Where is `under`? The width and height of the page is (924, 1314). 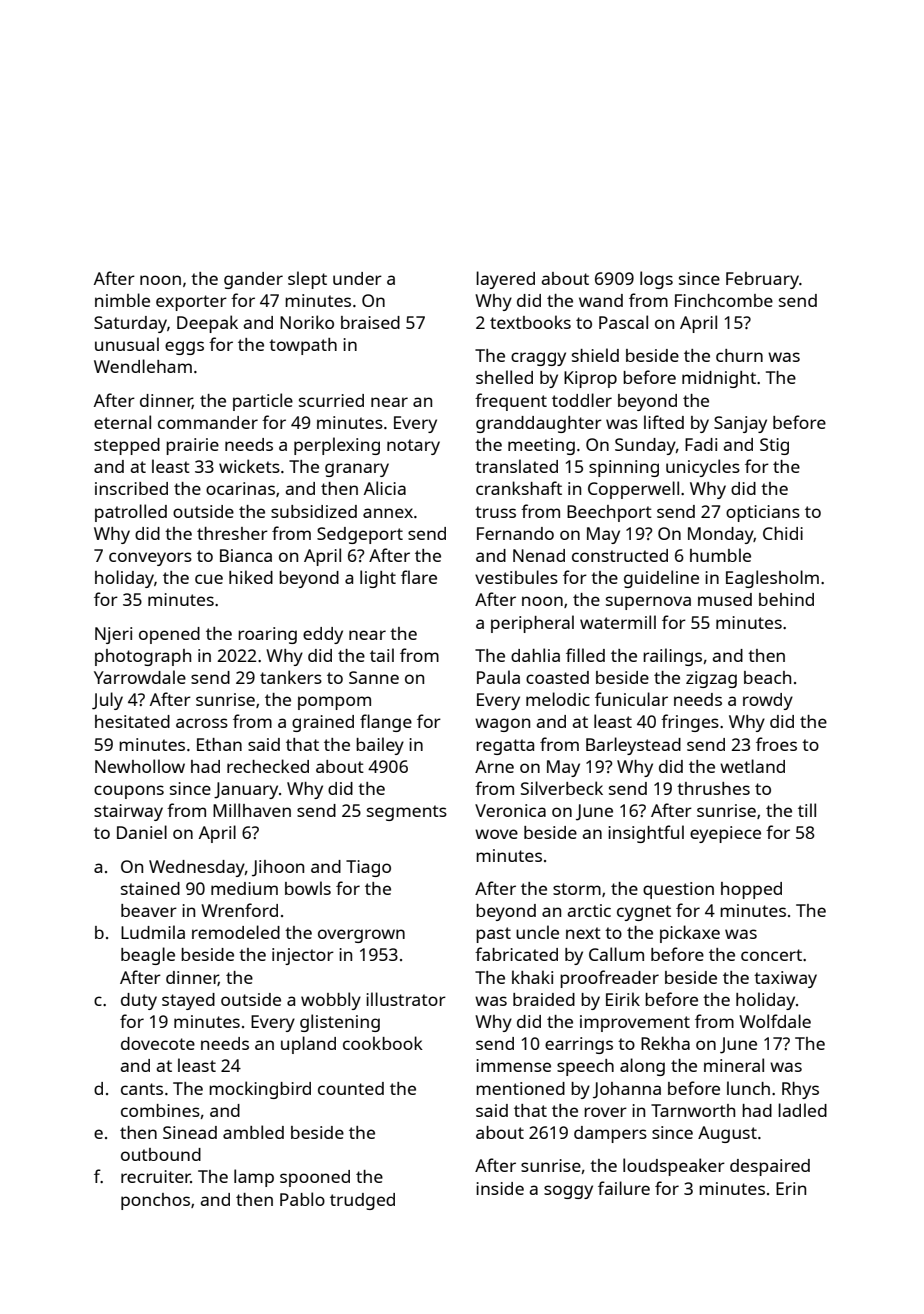 under is located at coordinates (357, 278).
